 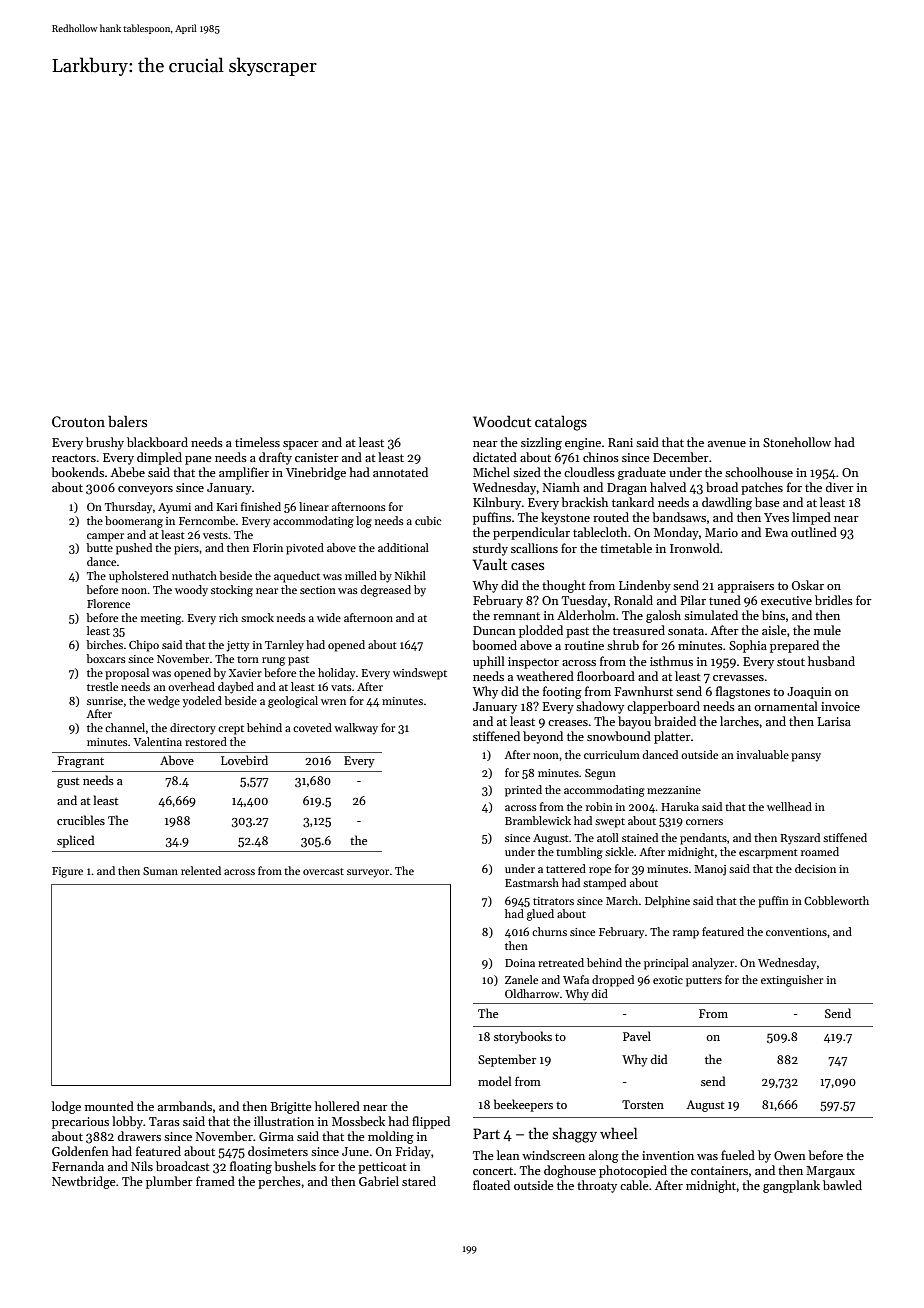 What do you see at coordinates (127, 421) in the screenshot?
I see `balers` at bounding box center [127, 421].
